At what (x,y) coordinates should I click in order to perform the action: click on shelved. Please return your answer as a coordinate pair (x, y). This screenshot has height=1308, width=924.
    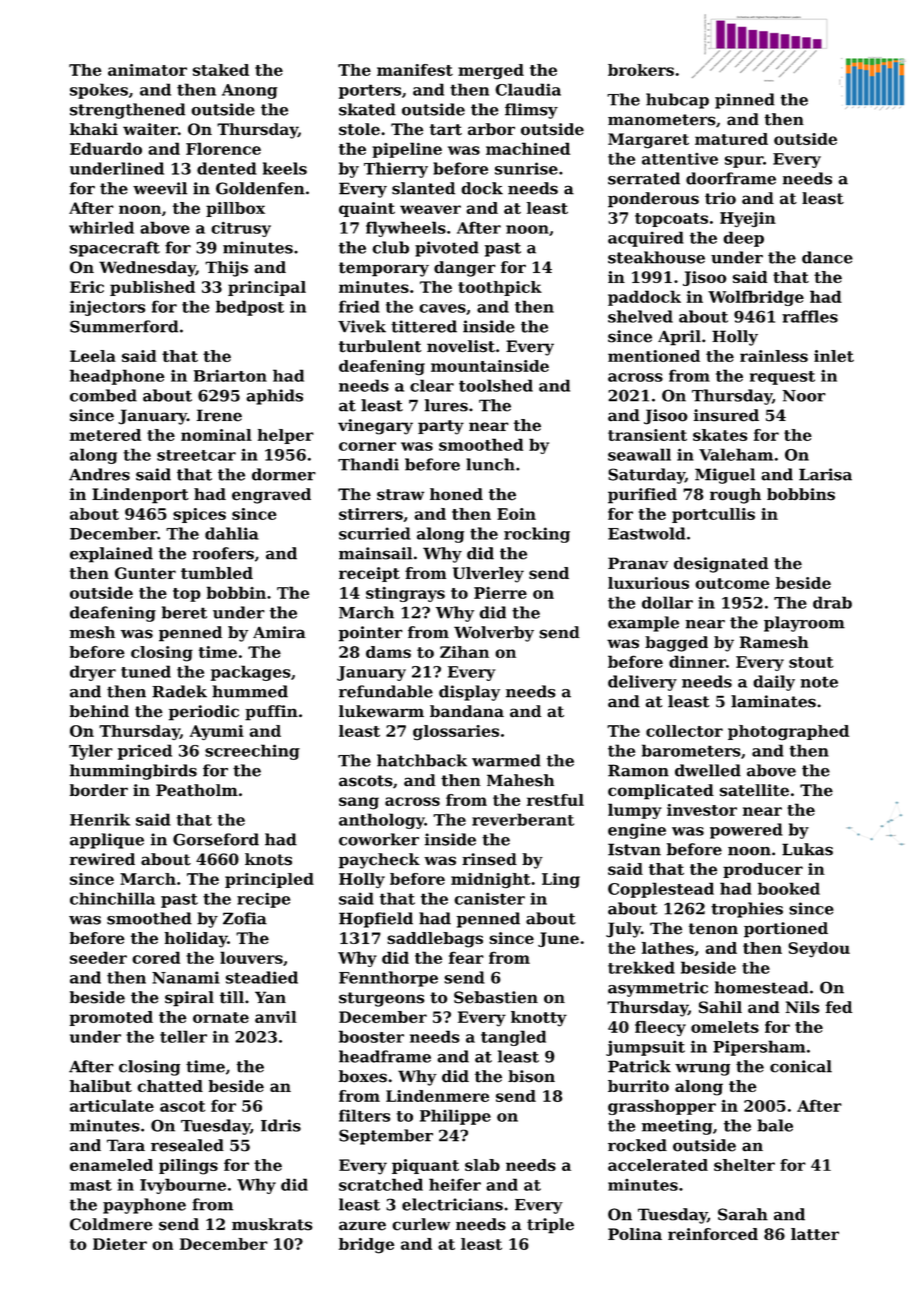
    Looking at the image, I should click on (640, 316).
